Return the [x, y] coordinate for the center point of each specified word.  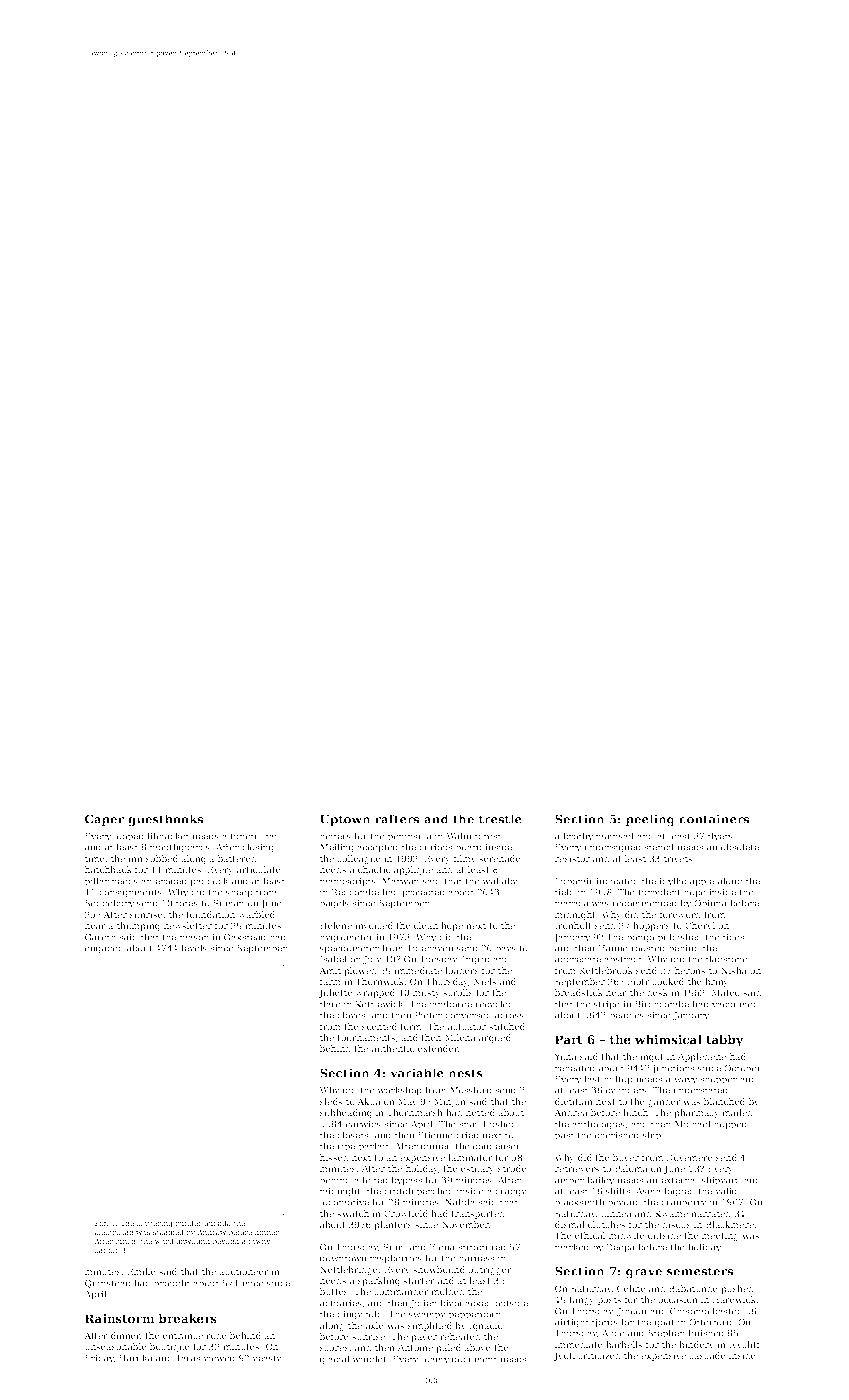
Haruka [136, 1358]
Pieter [428, 1015]
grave [644, 1273]
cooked [668, 981]
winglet [369, 1360]
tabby [724, 1041]
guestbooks [165, 820]
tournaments [366, 1038]
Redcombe [355, 892]
